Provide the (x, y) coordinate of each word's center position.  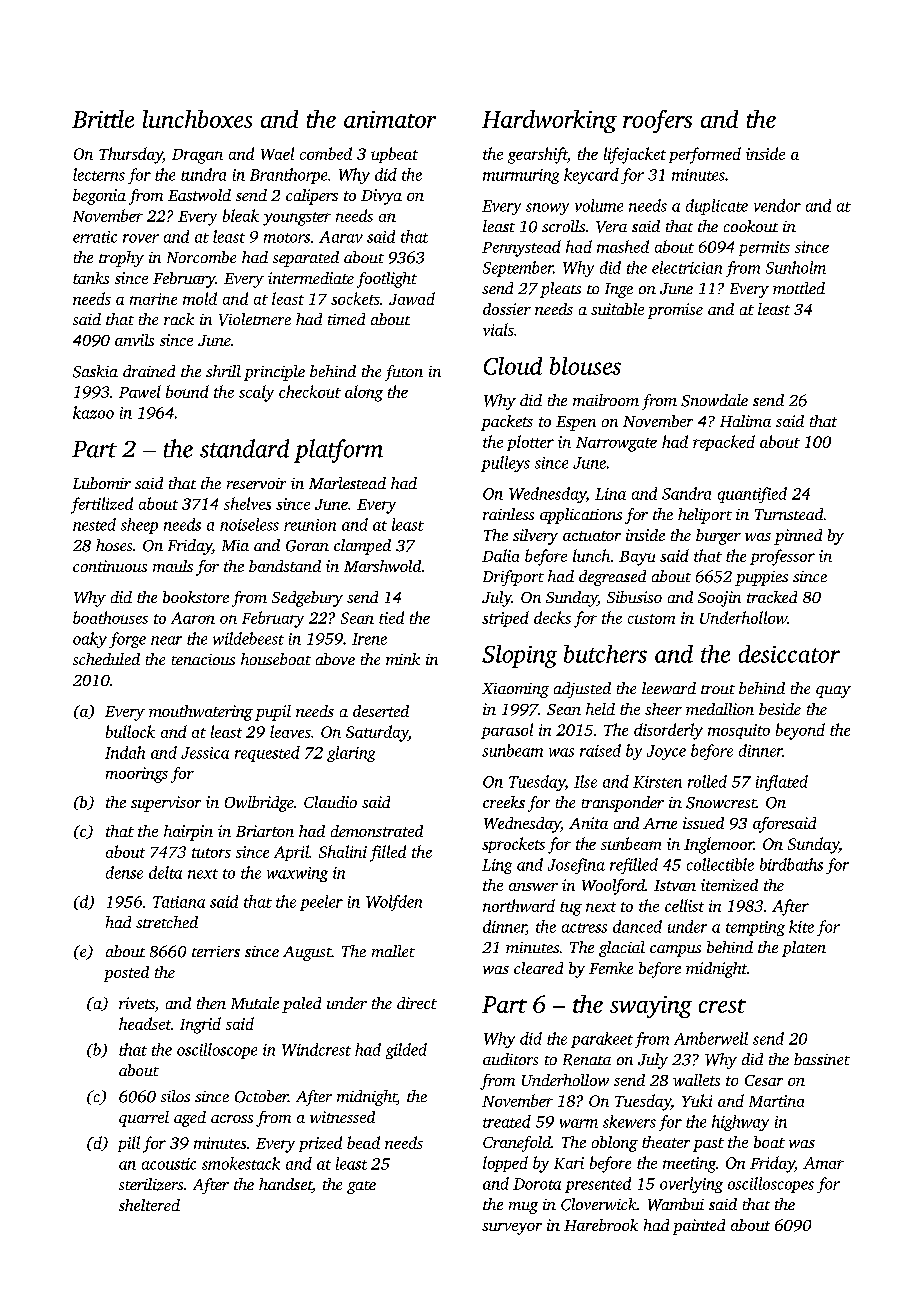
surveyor (512, 1229)
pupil (273, 713)
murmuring (521, 176)
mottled (799, 288)
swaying (651, 1007)
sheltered (149, 1205)
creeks (504, 802)
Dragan (197, 156)
